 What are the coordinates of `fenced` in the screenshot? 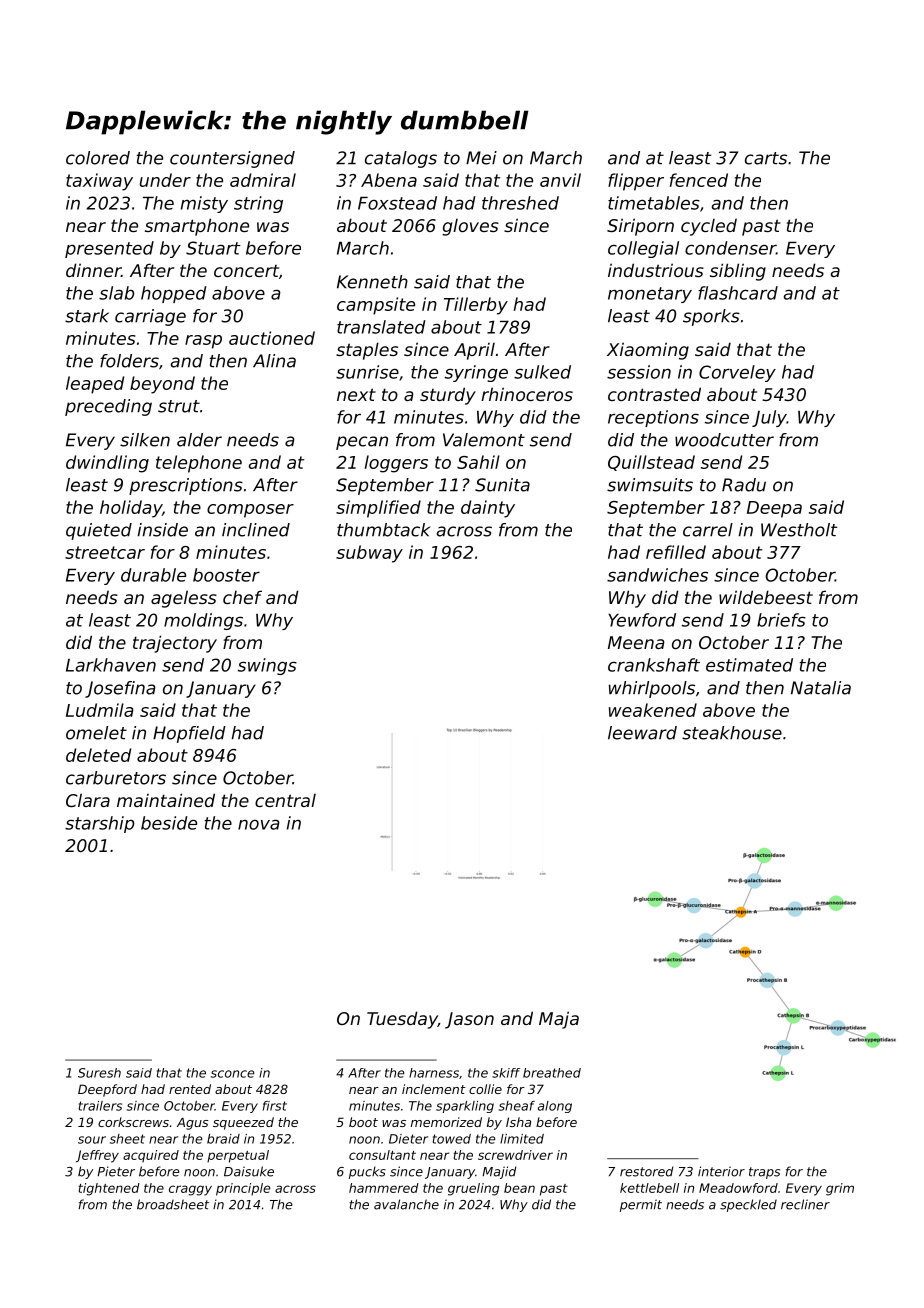 It's located at (699, 180).
